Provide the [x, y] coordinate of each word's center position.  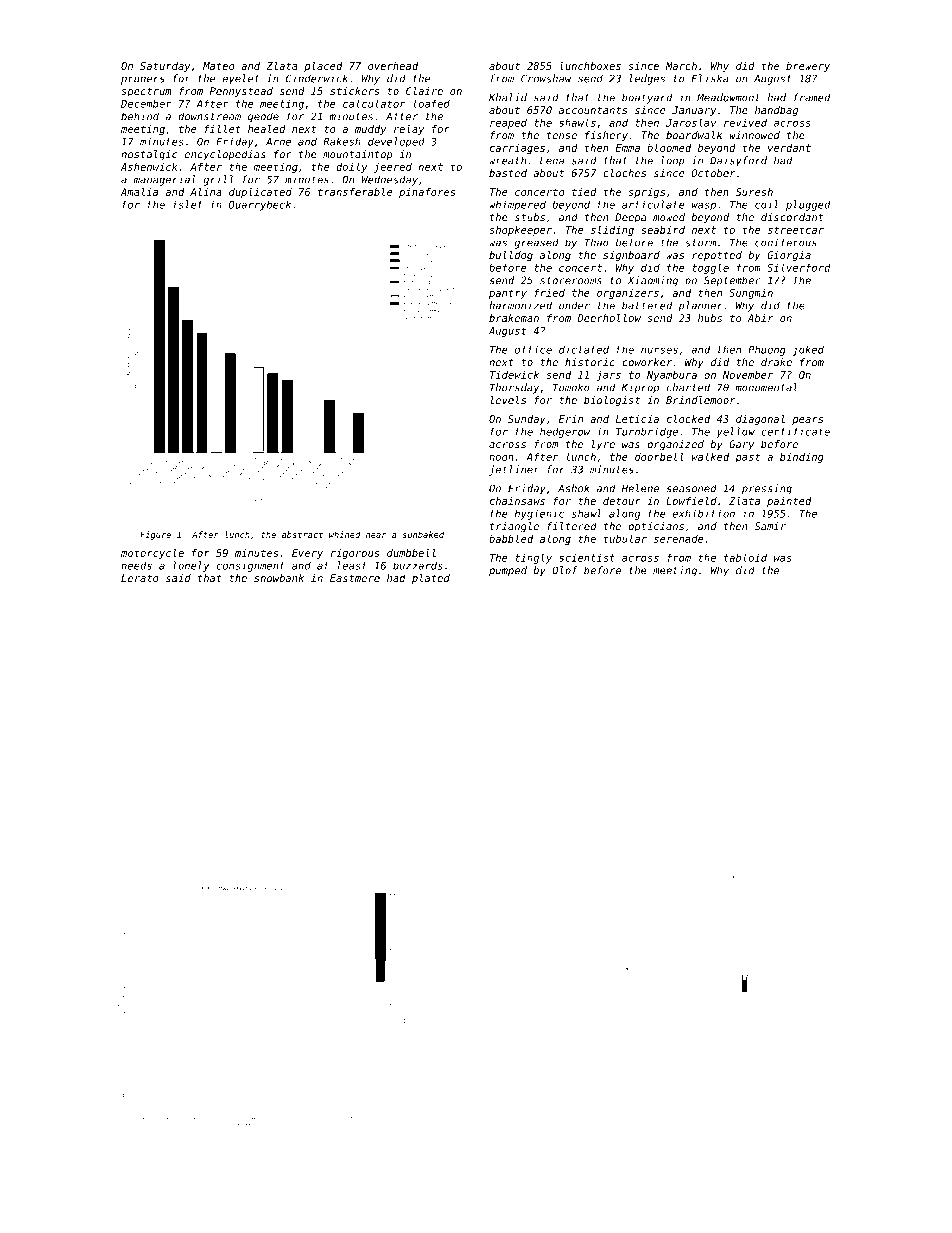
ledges [647, 79]
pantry [508, 294]
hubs [710, 318]
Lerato [140, 578]
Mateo [218, 66]
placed [323, 67]
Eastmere [355, 578]
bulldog [511, 256]
